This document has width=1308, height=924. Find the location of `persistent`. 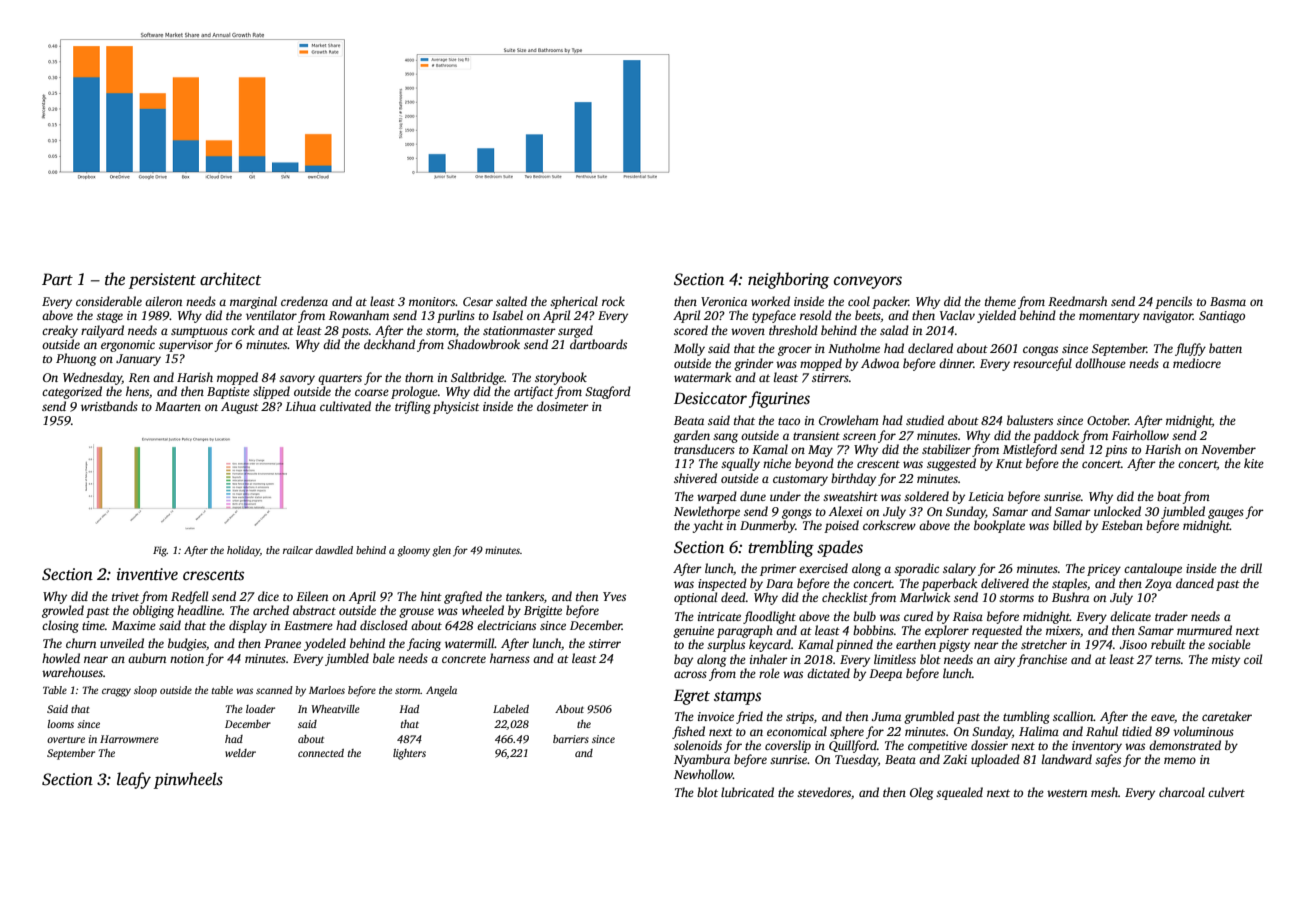

persistent is located at coordinates (162, 281).
